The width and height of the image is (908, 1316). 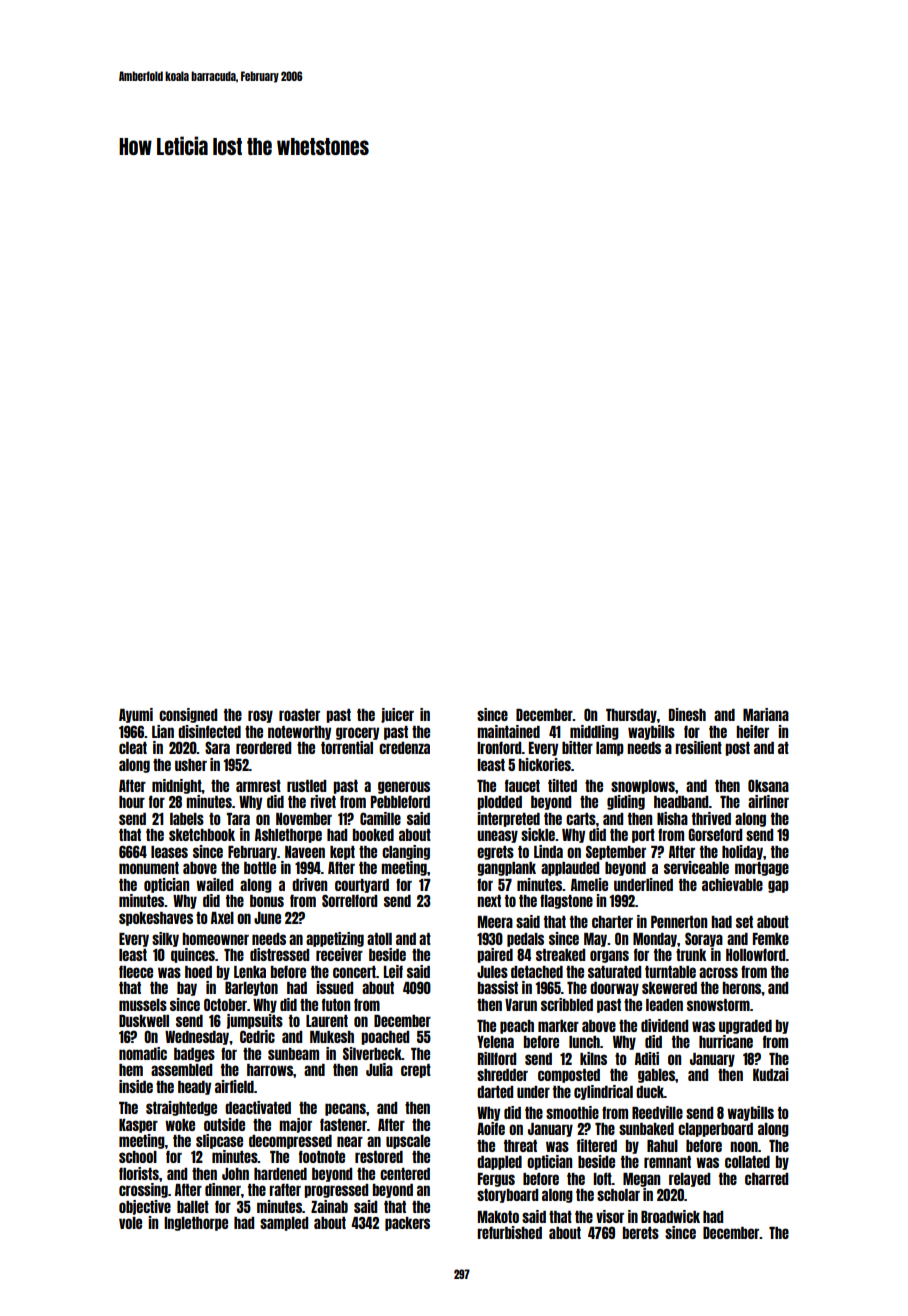 I want to click on hurricane, so click(x=726, y=1041).
